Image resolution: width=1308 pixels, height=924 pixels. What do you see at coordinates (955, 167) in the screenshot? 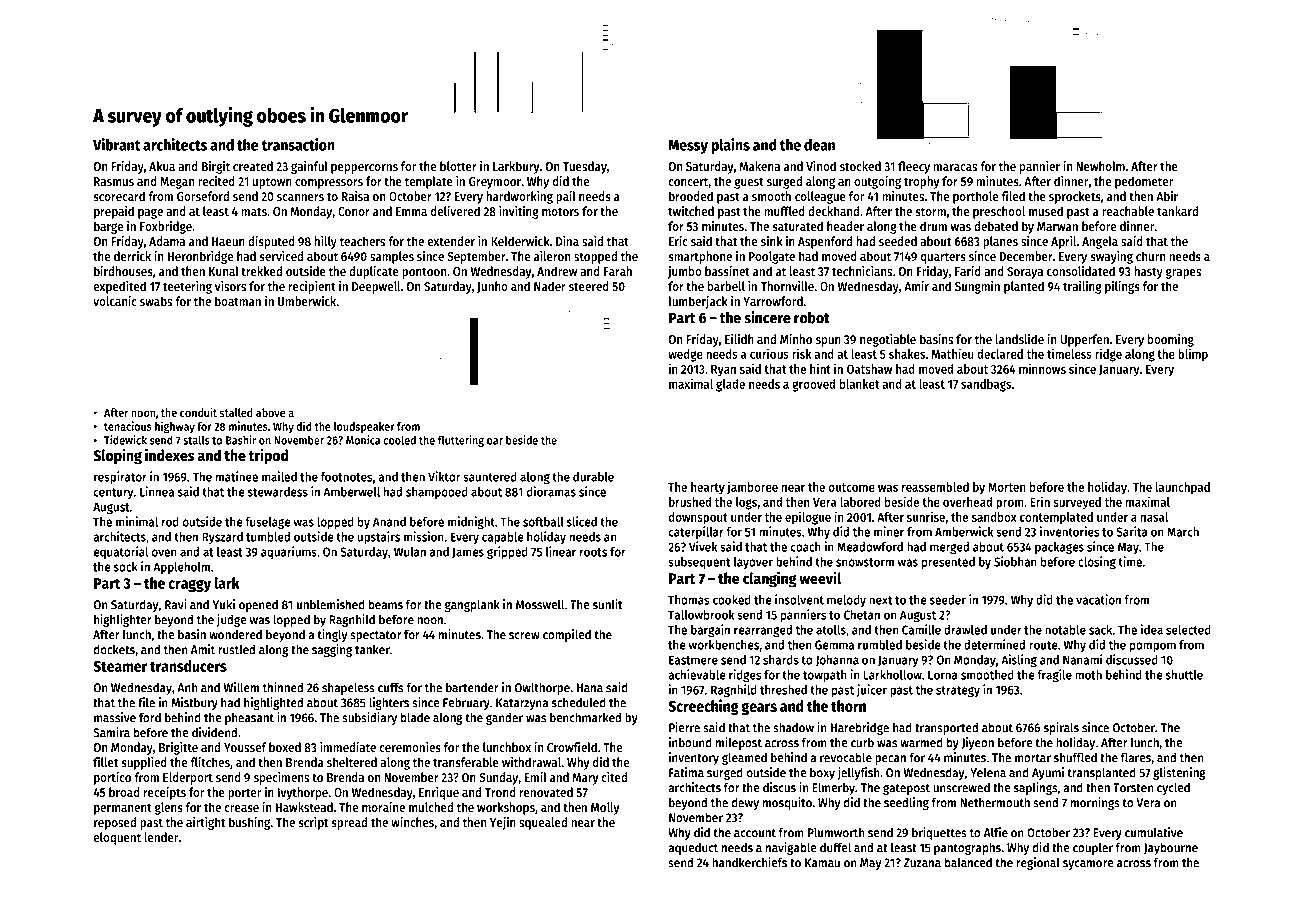
I see `maracas` at bounding box center [955, 167].
